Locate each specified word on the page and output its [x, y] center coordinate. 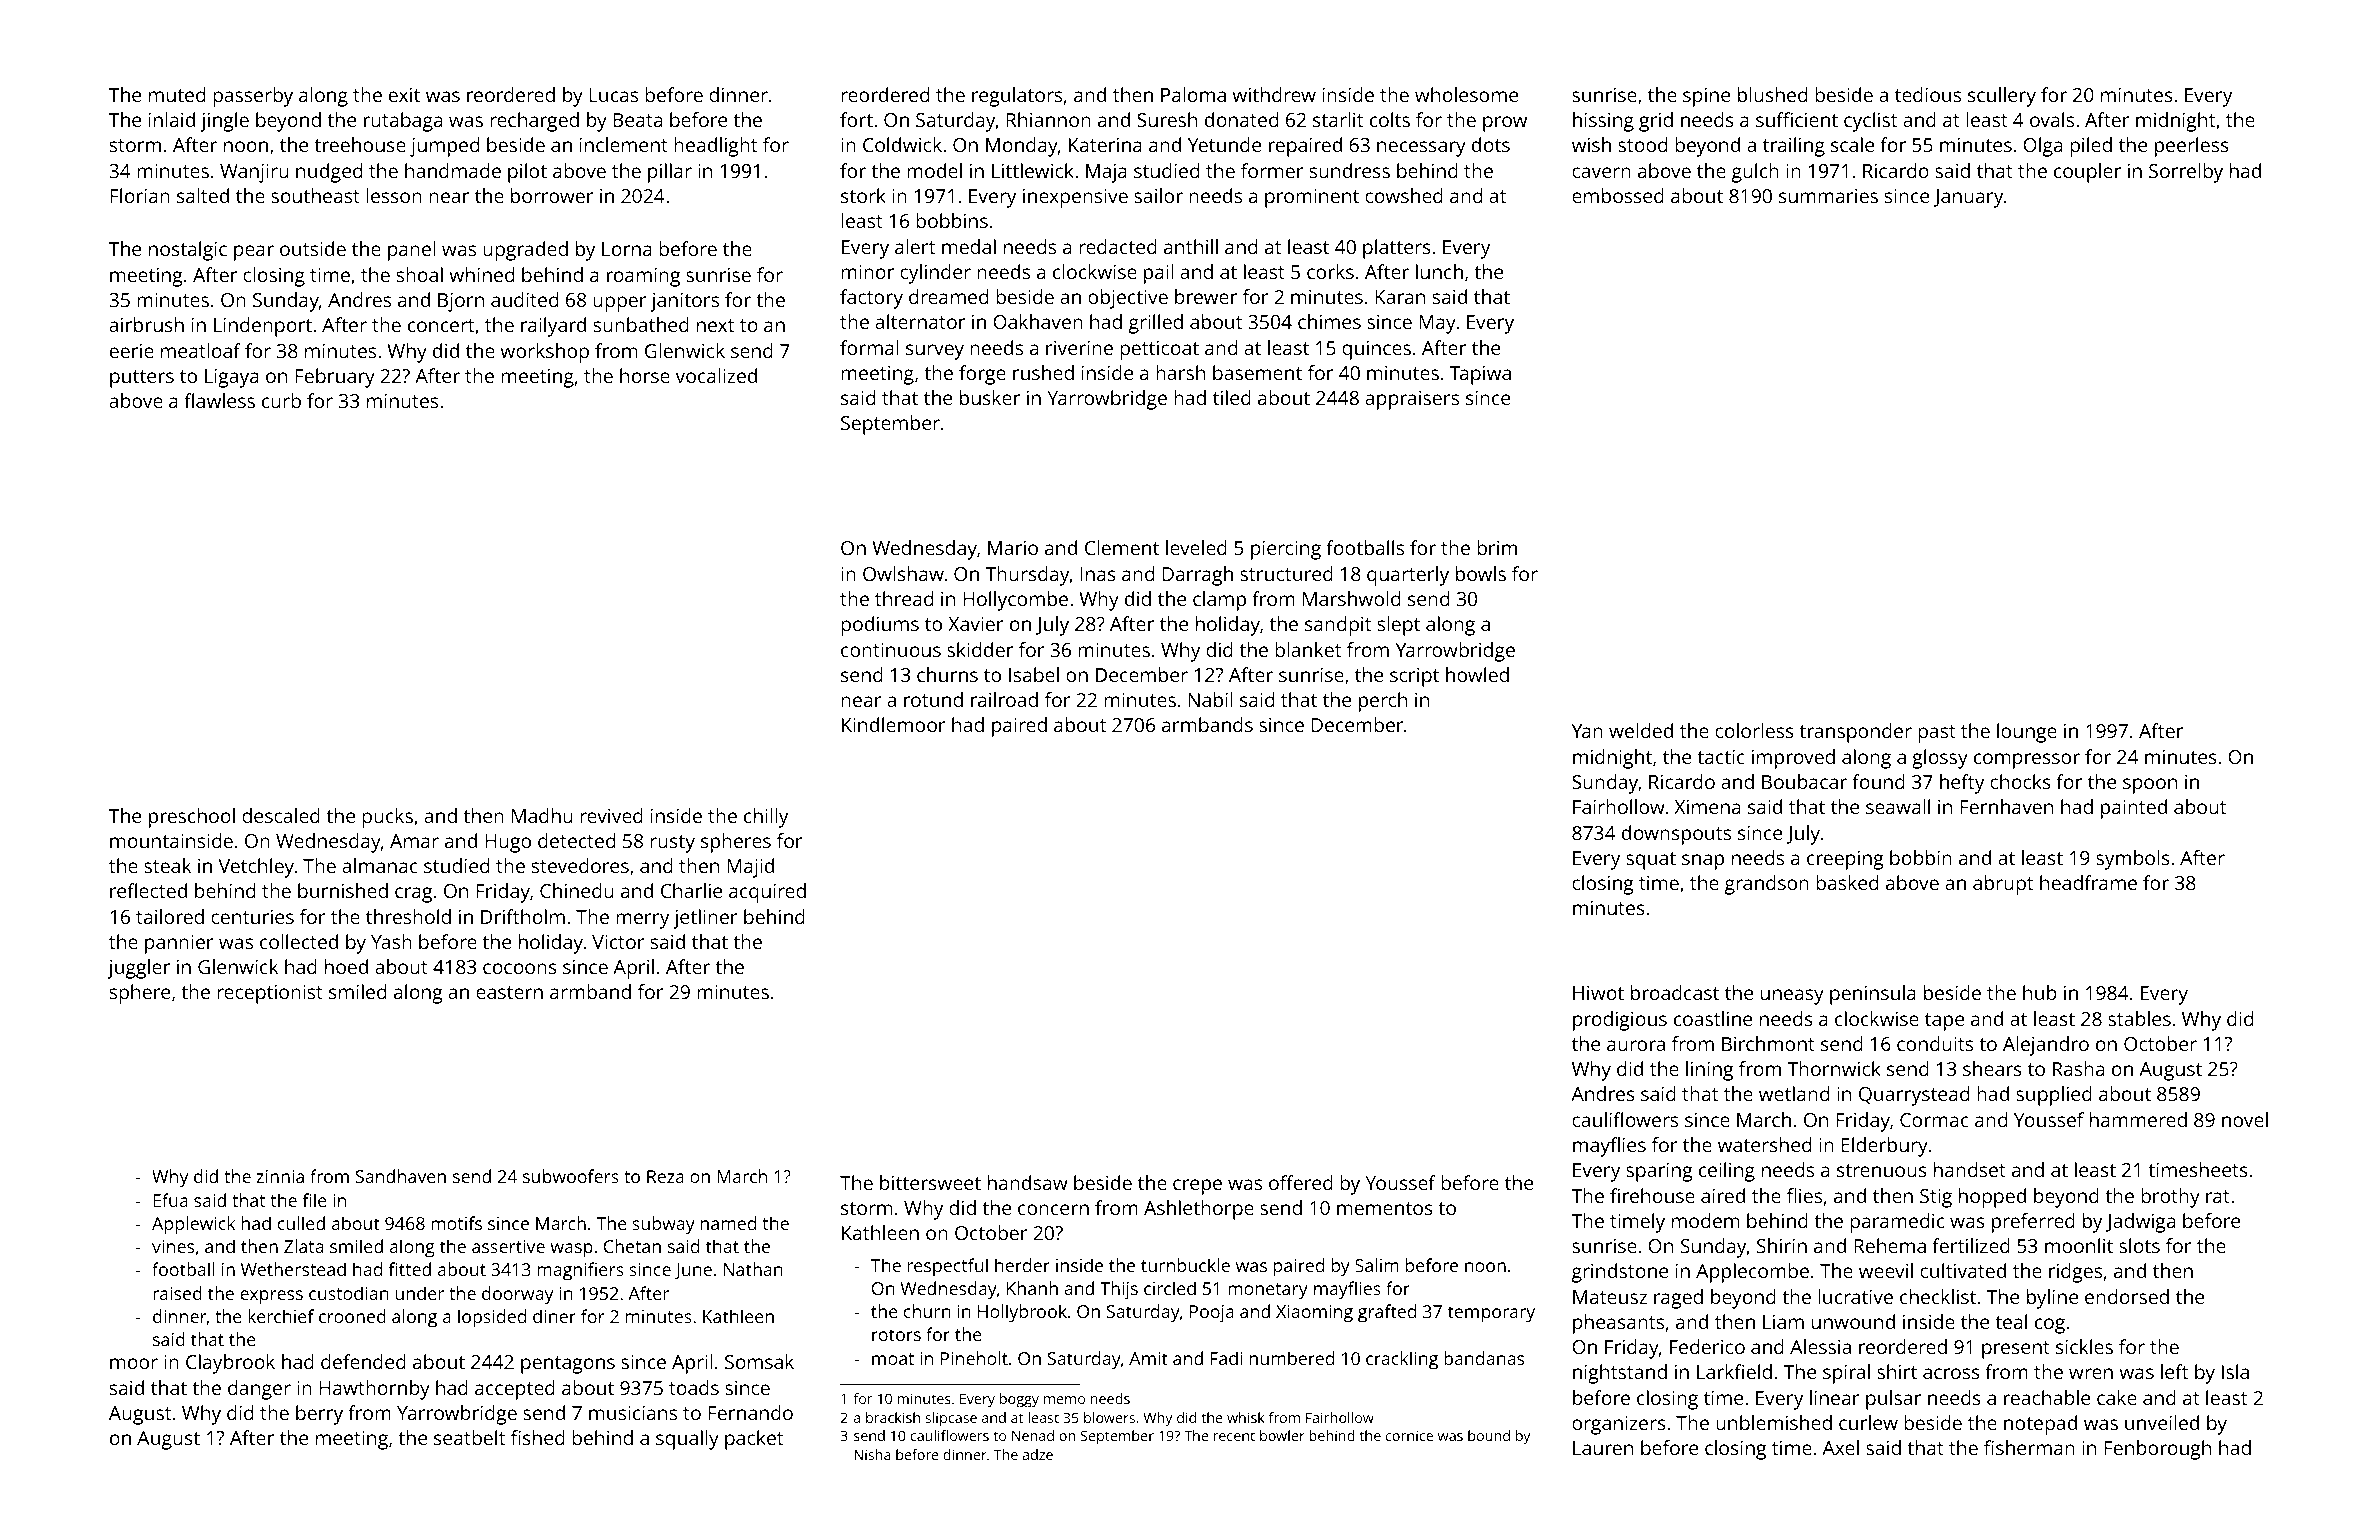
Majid [750, 868]
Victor [618, 942]
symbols [2133, 860]
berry [319, 1415]
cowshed [1404, 195]
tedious [1928, 94]
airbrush [146, 324]
